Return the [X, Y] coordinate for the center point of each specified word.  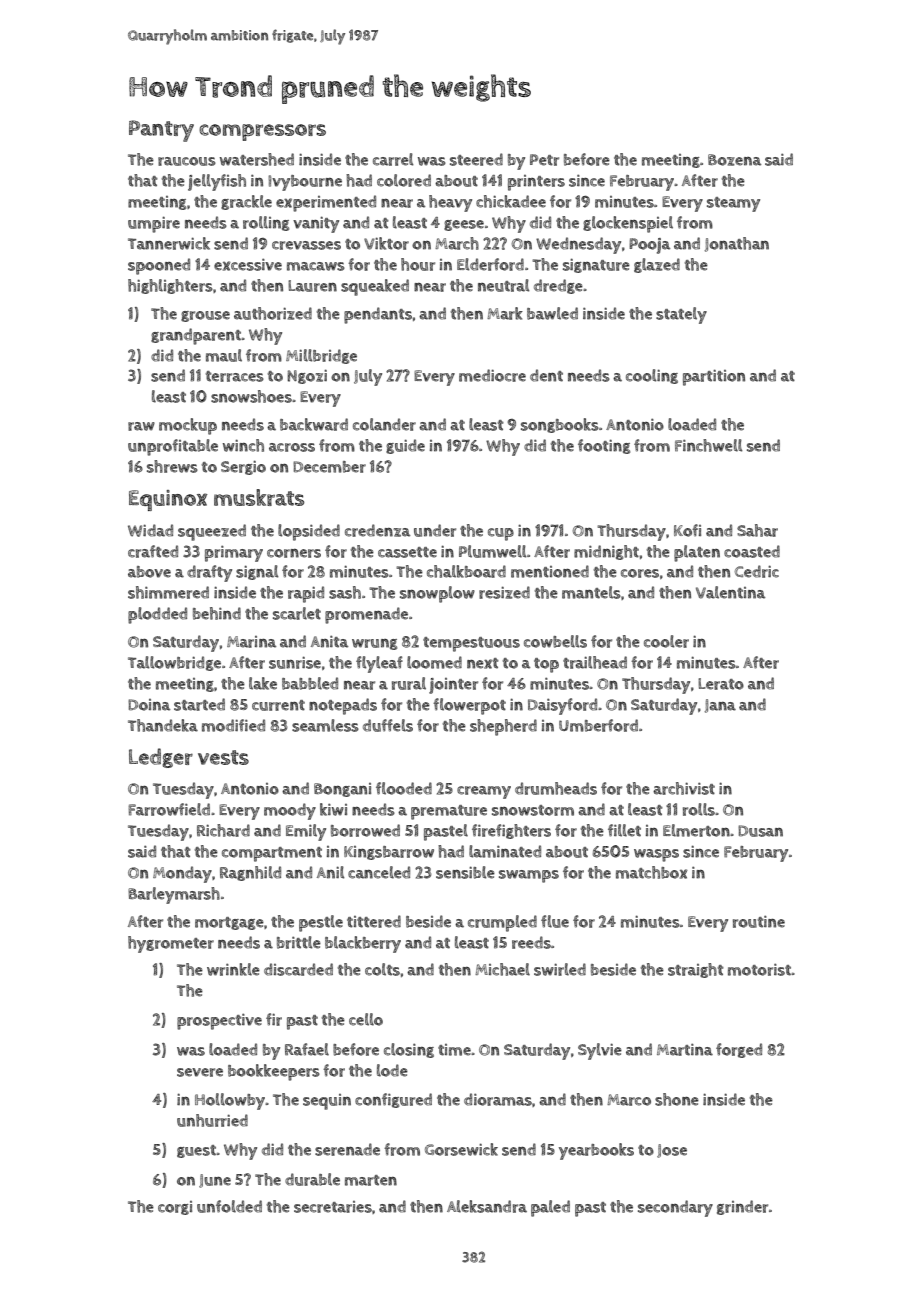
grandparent [196, 336]
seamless [325, 725]
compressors [262, 132]
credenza [377, 530]
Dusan [760, 831]
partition [714, 377]
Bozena [734, 160]
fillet [624, 830]
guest [196, 1151]
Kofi [687, 530]
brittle [299, 942]
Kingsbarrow [389, 853]
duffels [388, 725]
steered [476, 159]
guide [405, 446]
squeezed [212, 532]
